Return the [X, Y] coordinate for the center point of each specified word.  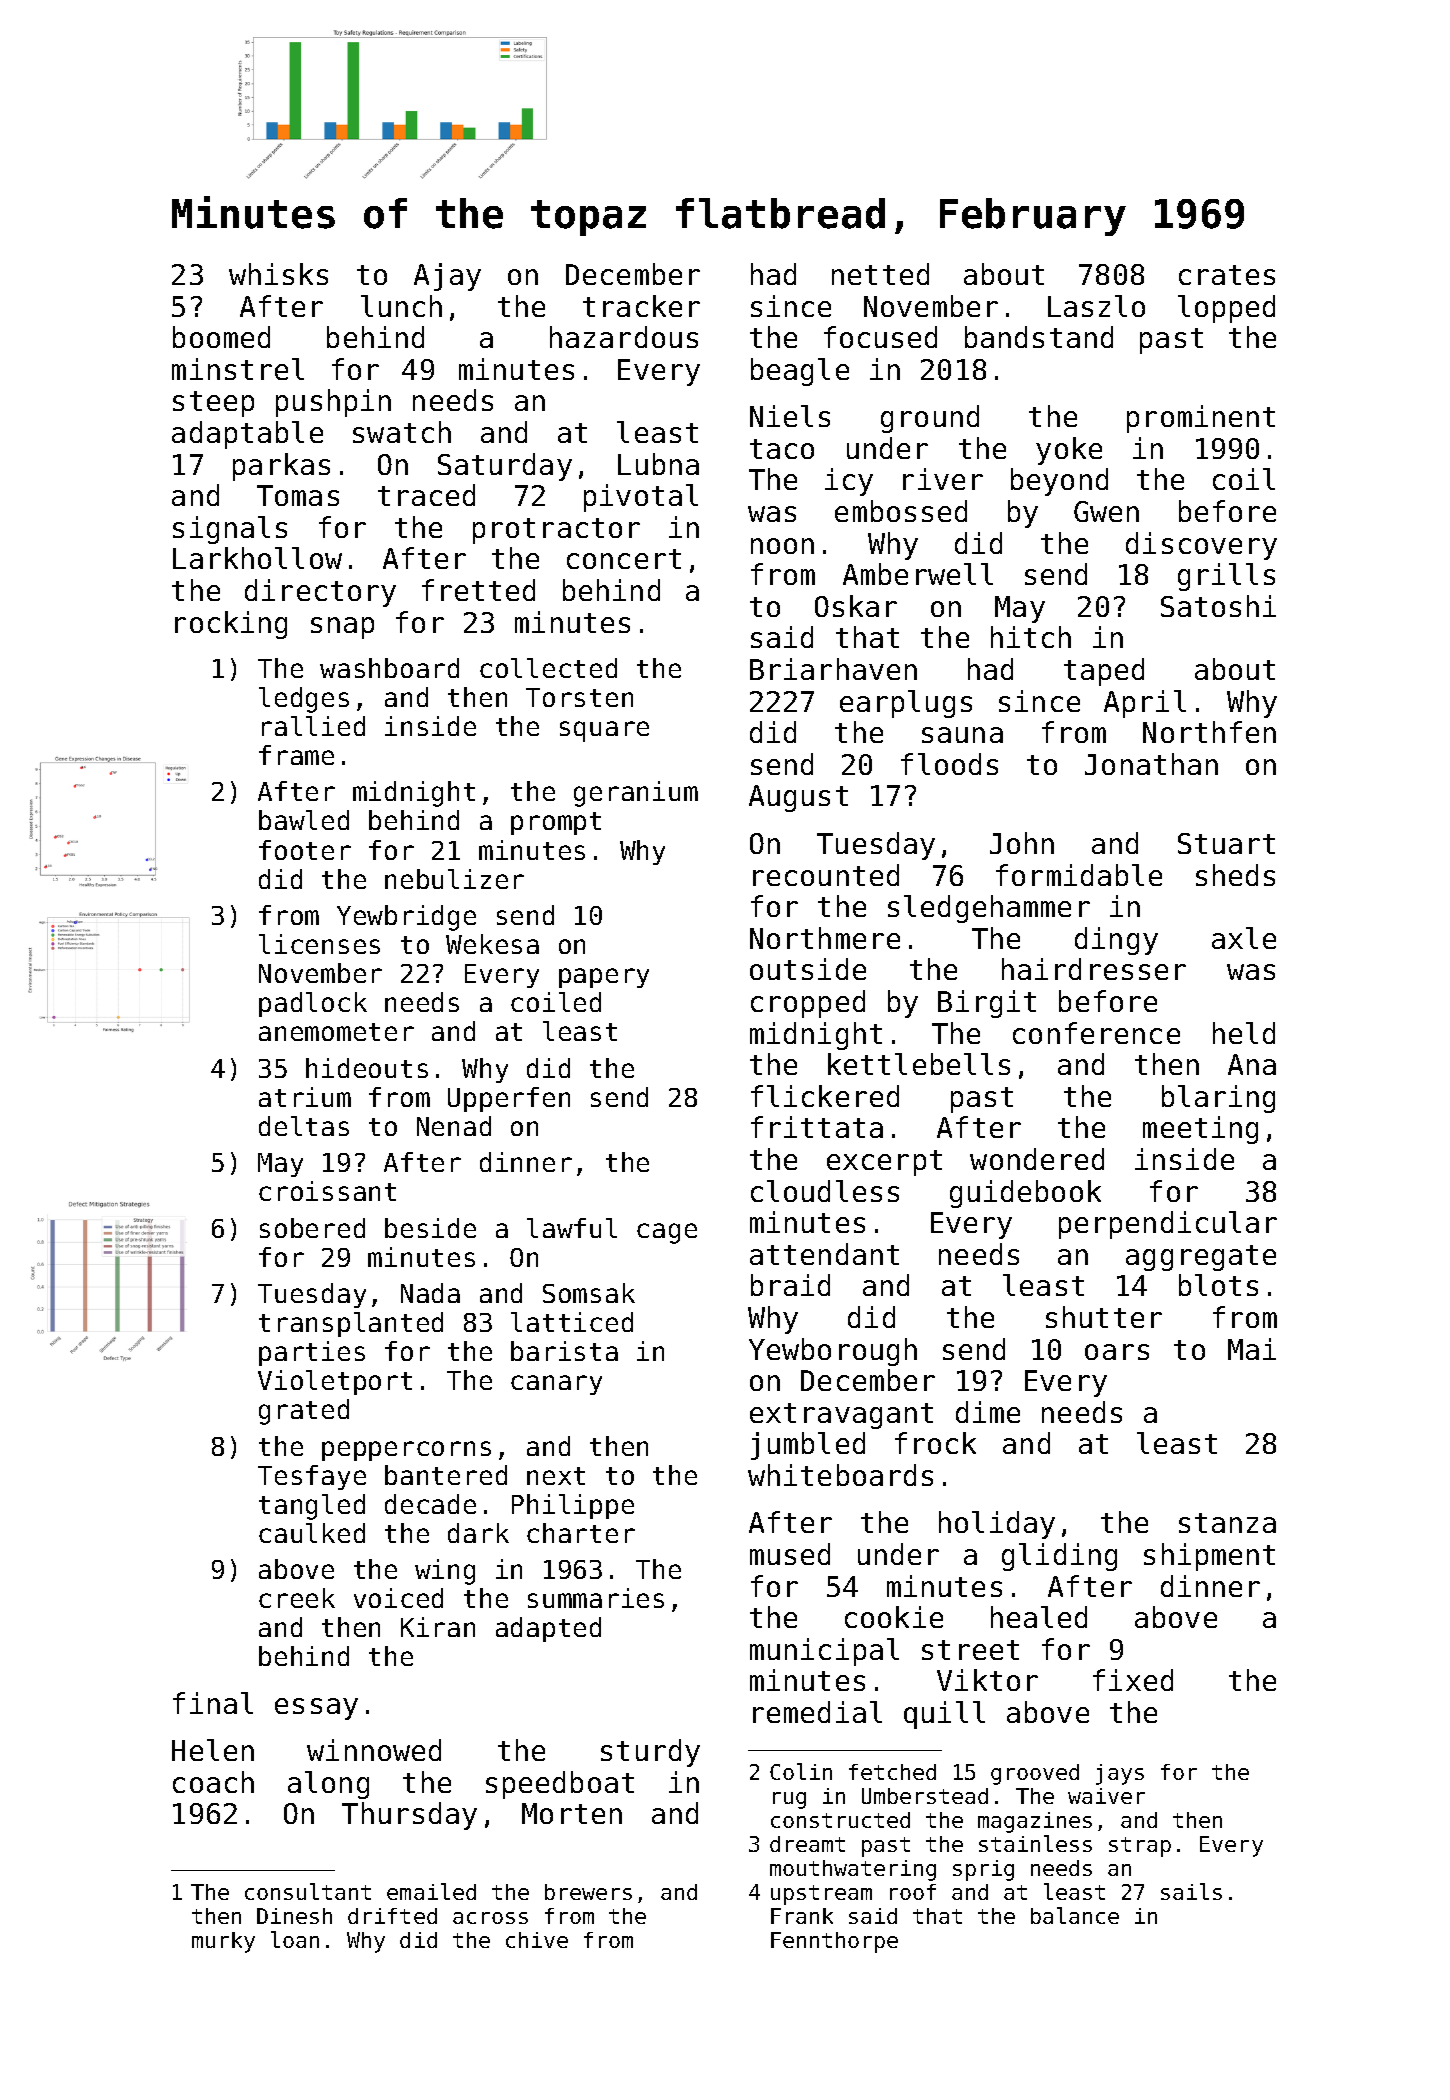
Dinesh [294, 1916]
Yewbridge [406, 918]
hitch [1031, 637]
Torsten [579, 697]
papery [604, 978]
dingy [1116, 941]
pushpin [333, 403]
